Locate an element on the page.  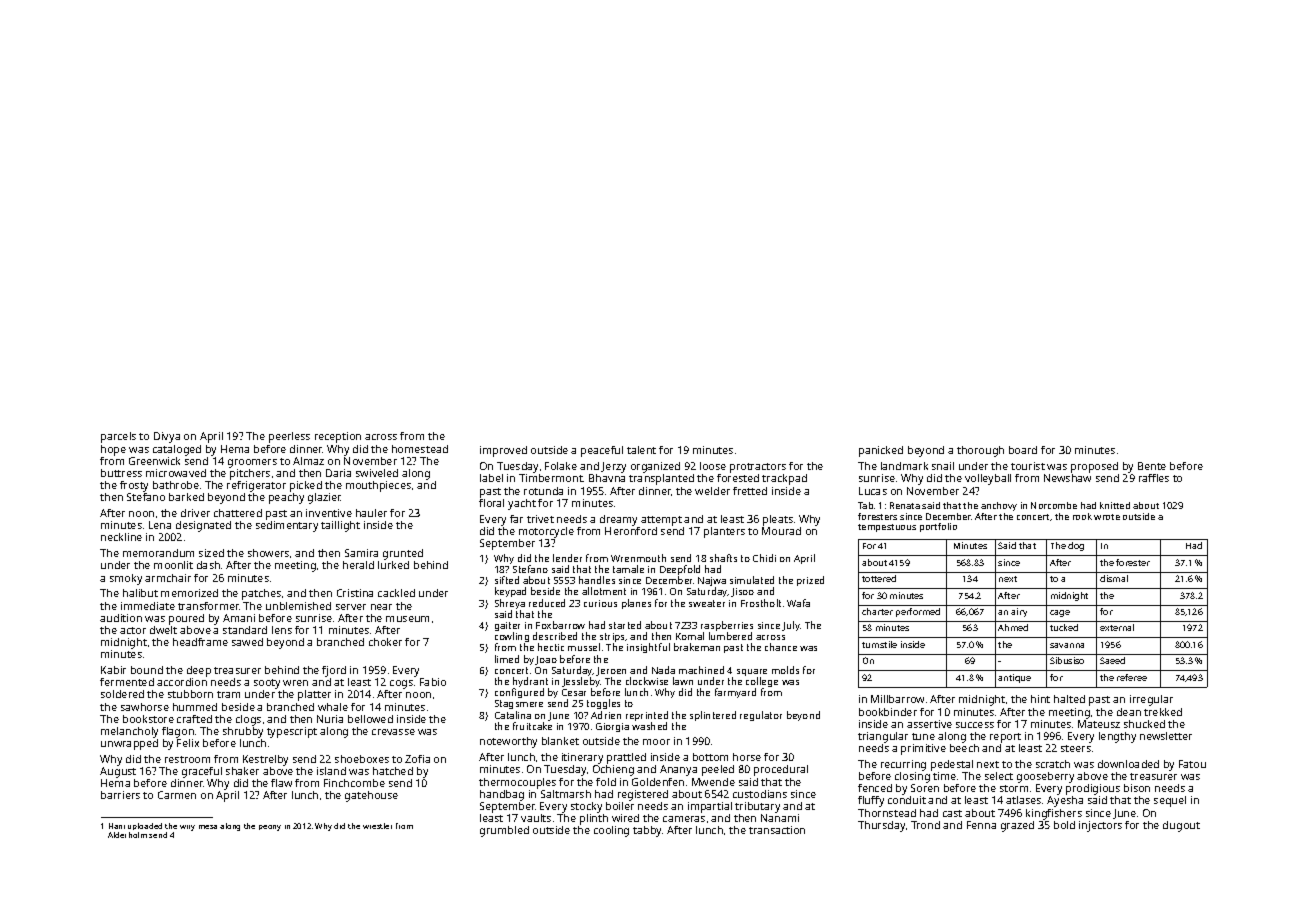
antique is located at coordinates (1014, 678).
